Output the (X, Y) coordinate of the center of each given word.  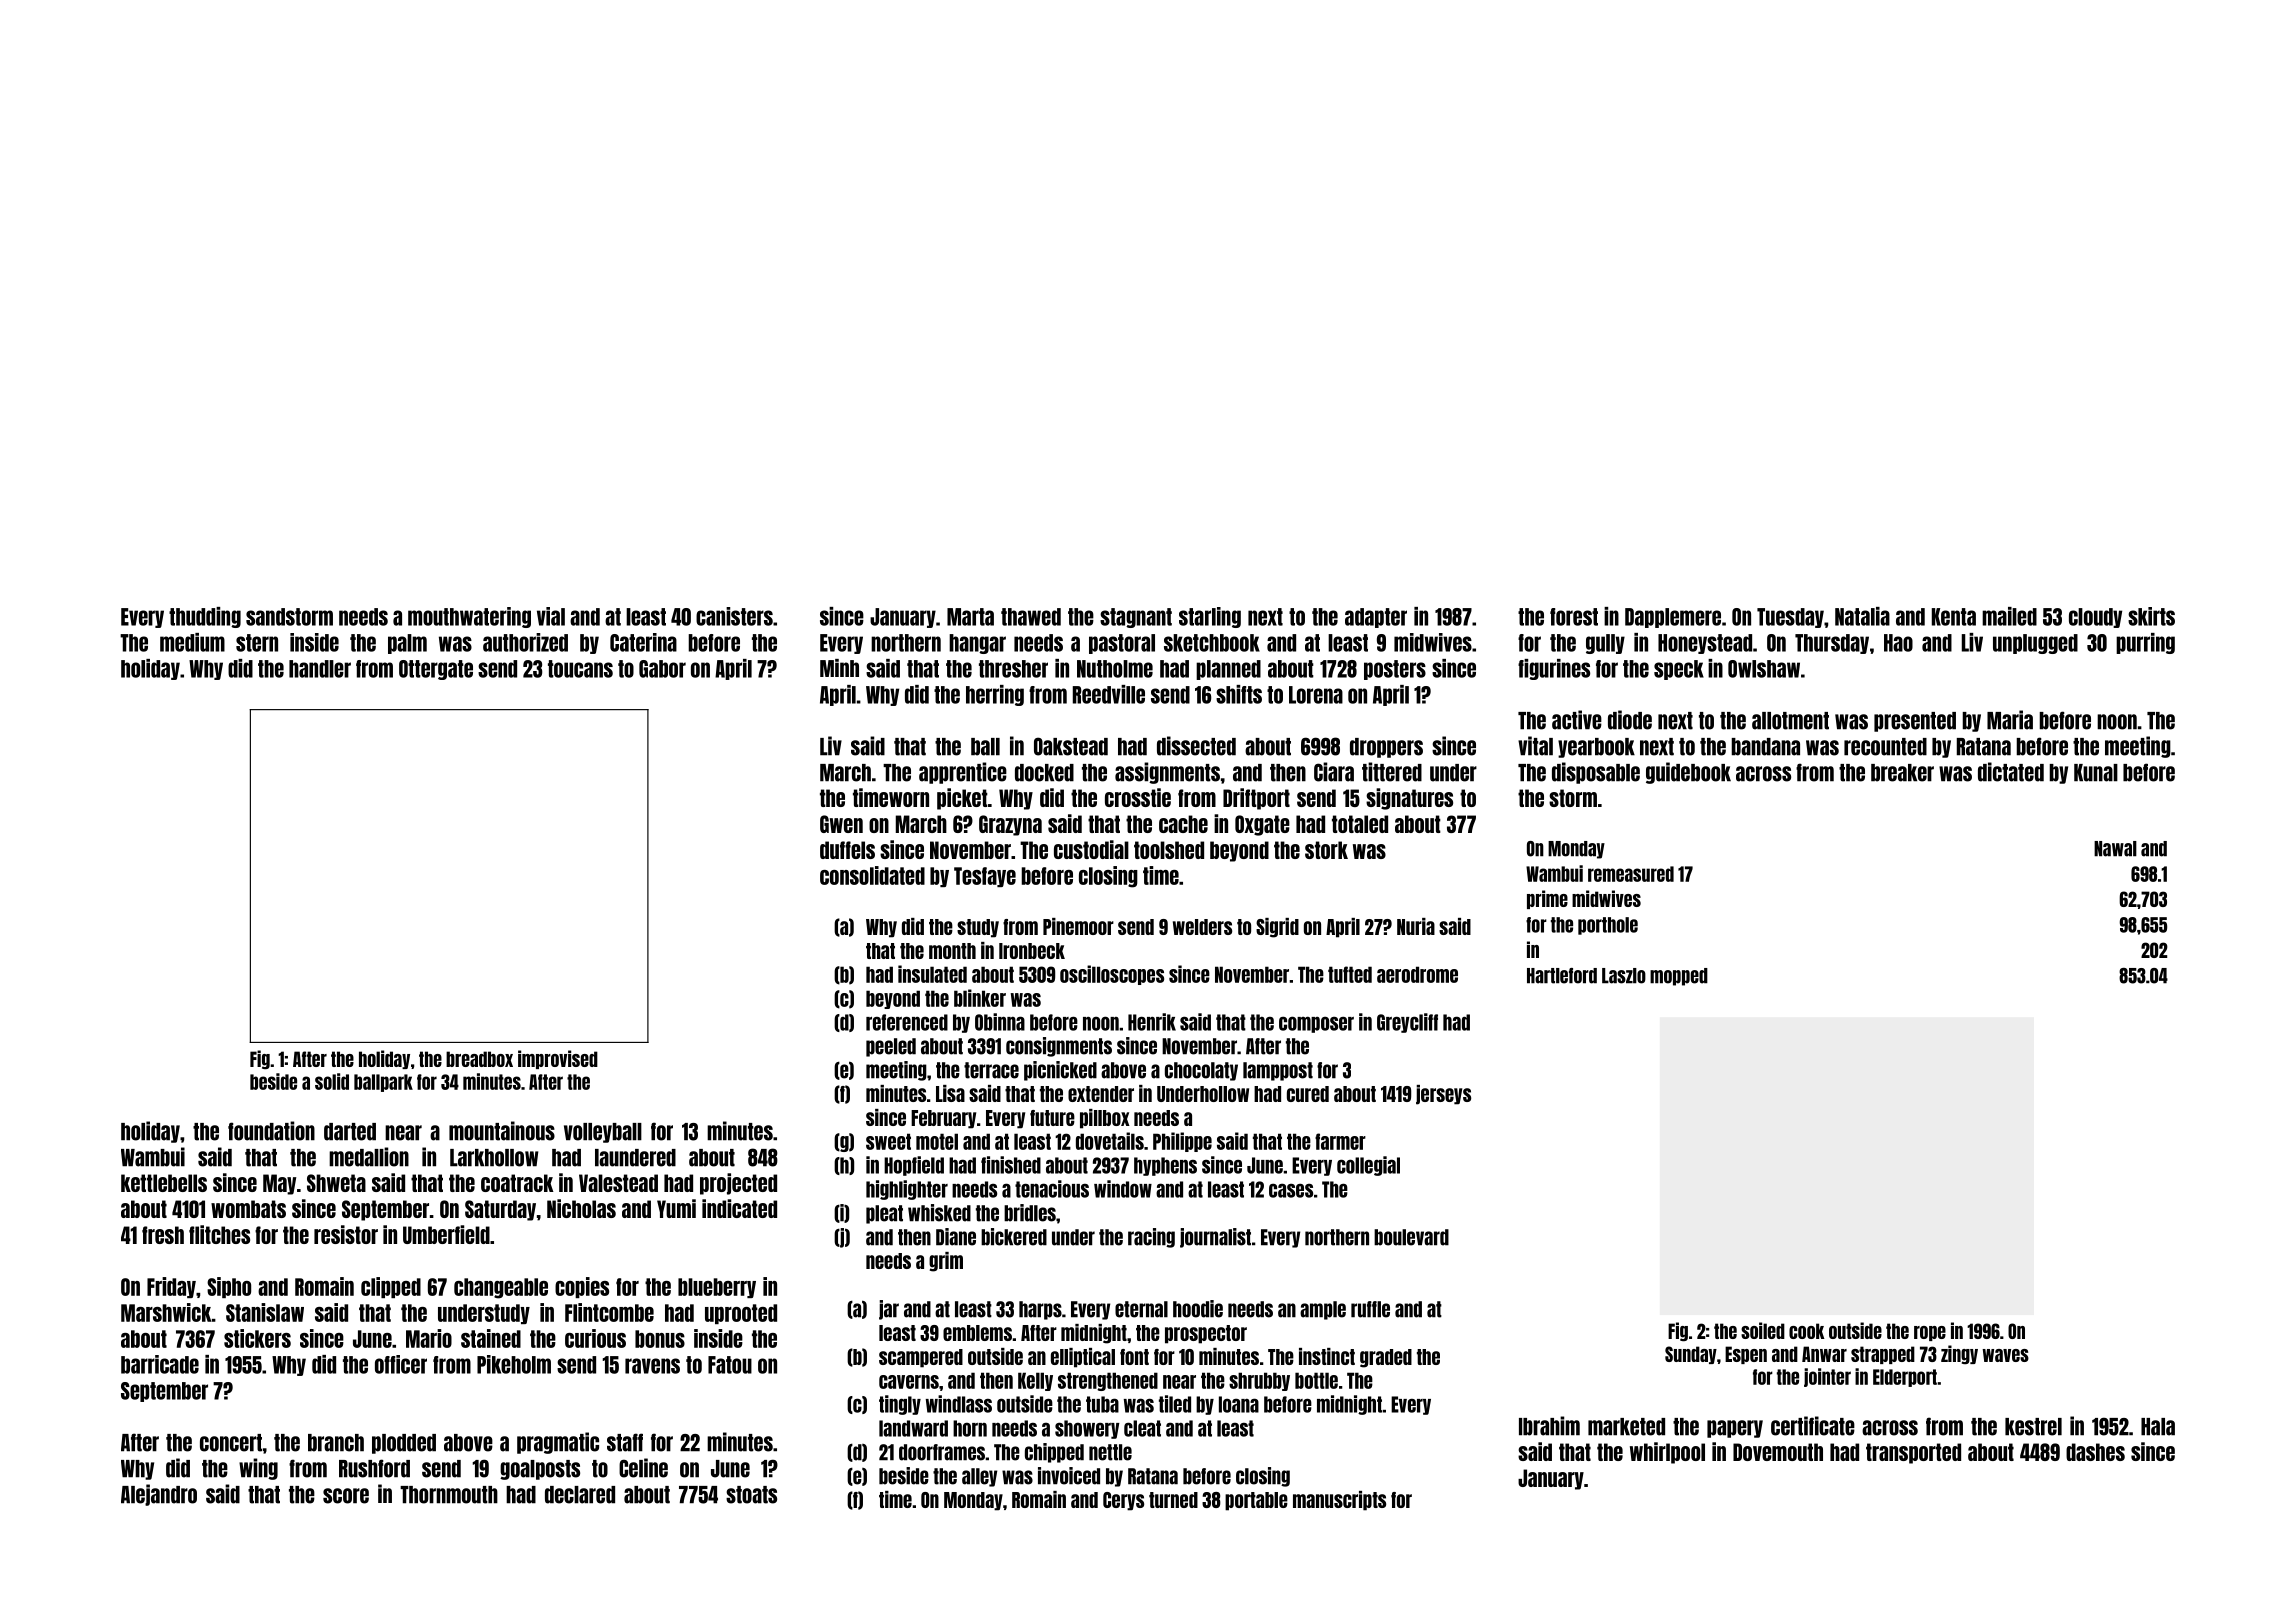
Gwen (841, 824)
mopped (1679, 977)
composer (1316, 1024)
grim (946, 1262)
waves (2005, 1355)
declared (580, 1495)
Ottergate (436, 670)
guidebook (1688, 773)
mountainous (502, 1131)
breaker (1902, 773)
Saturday (500, 1210)
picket (962, 799)
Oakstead (1071, 746)
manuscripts (1339, 1501)
